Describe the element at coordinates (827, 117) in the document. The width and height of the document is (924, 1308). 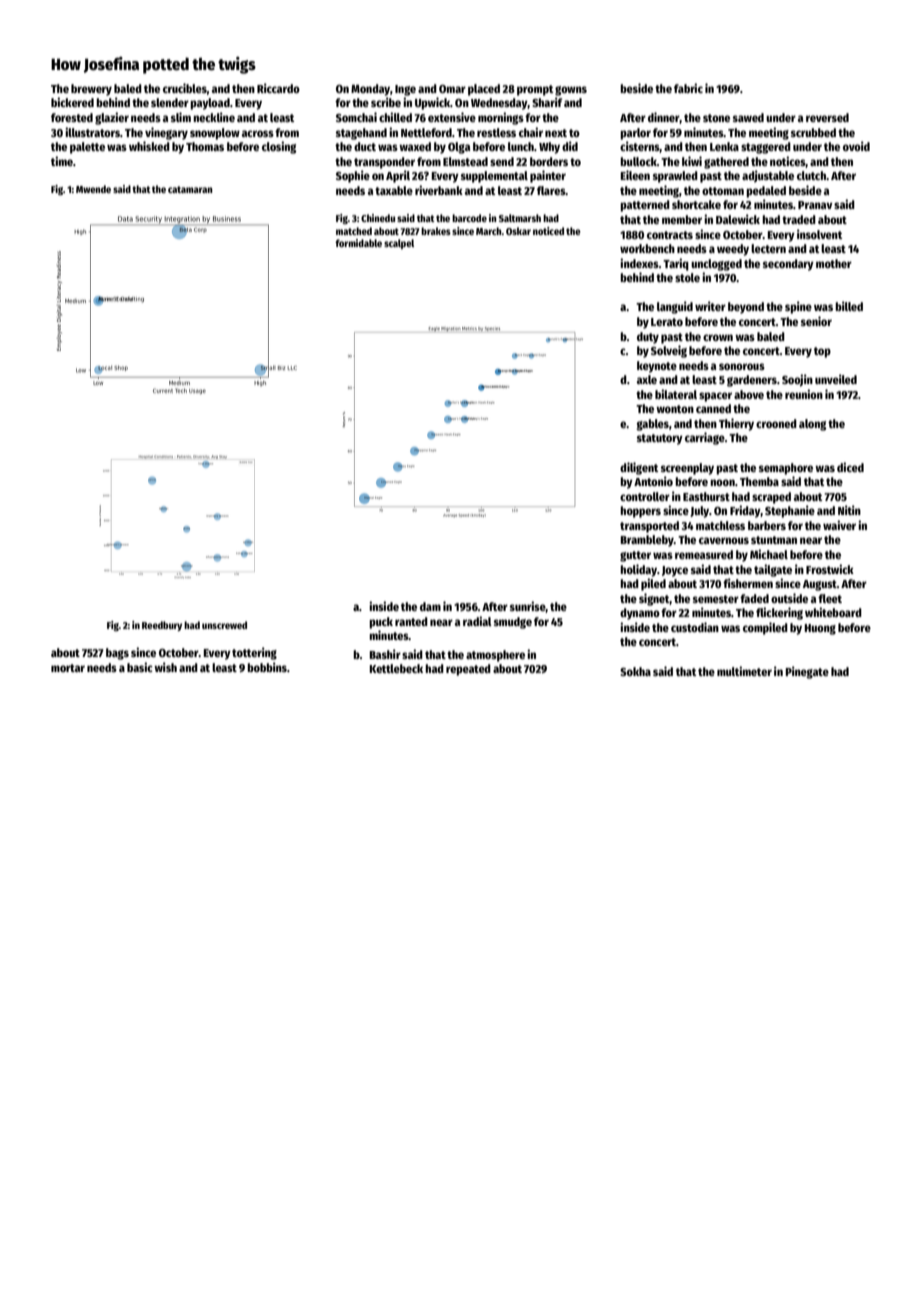
I see `reversed` at that location.
